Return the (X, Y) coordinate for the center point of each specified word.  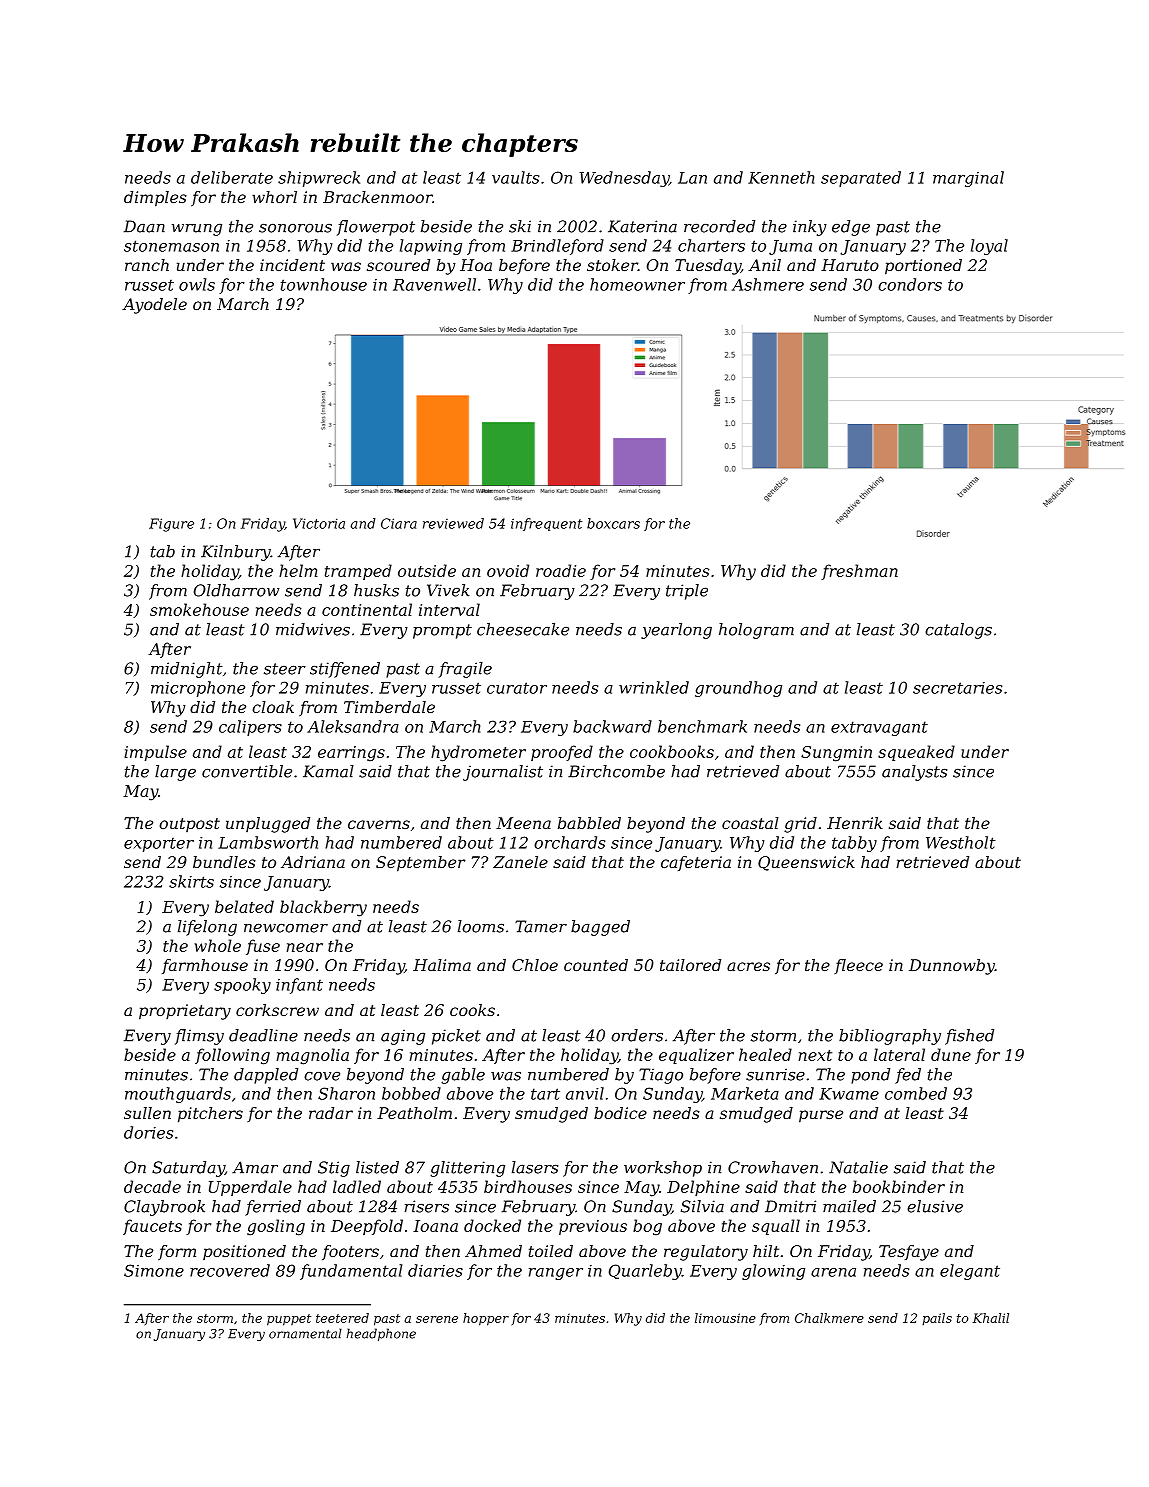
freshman (859, 572)
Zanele (520, 862)
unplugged (268, 825)
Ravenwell (434, 284)
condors (910, 284)
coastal (750, 823)
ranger (556, 1274)
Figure (171, 525)
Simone (154, 1270)
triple (687, 592)
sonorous (295, 228)
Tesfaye (909, 1253)
